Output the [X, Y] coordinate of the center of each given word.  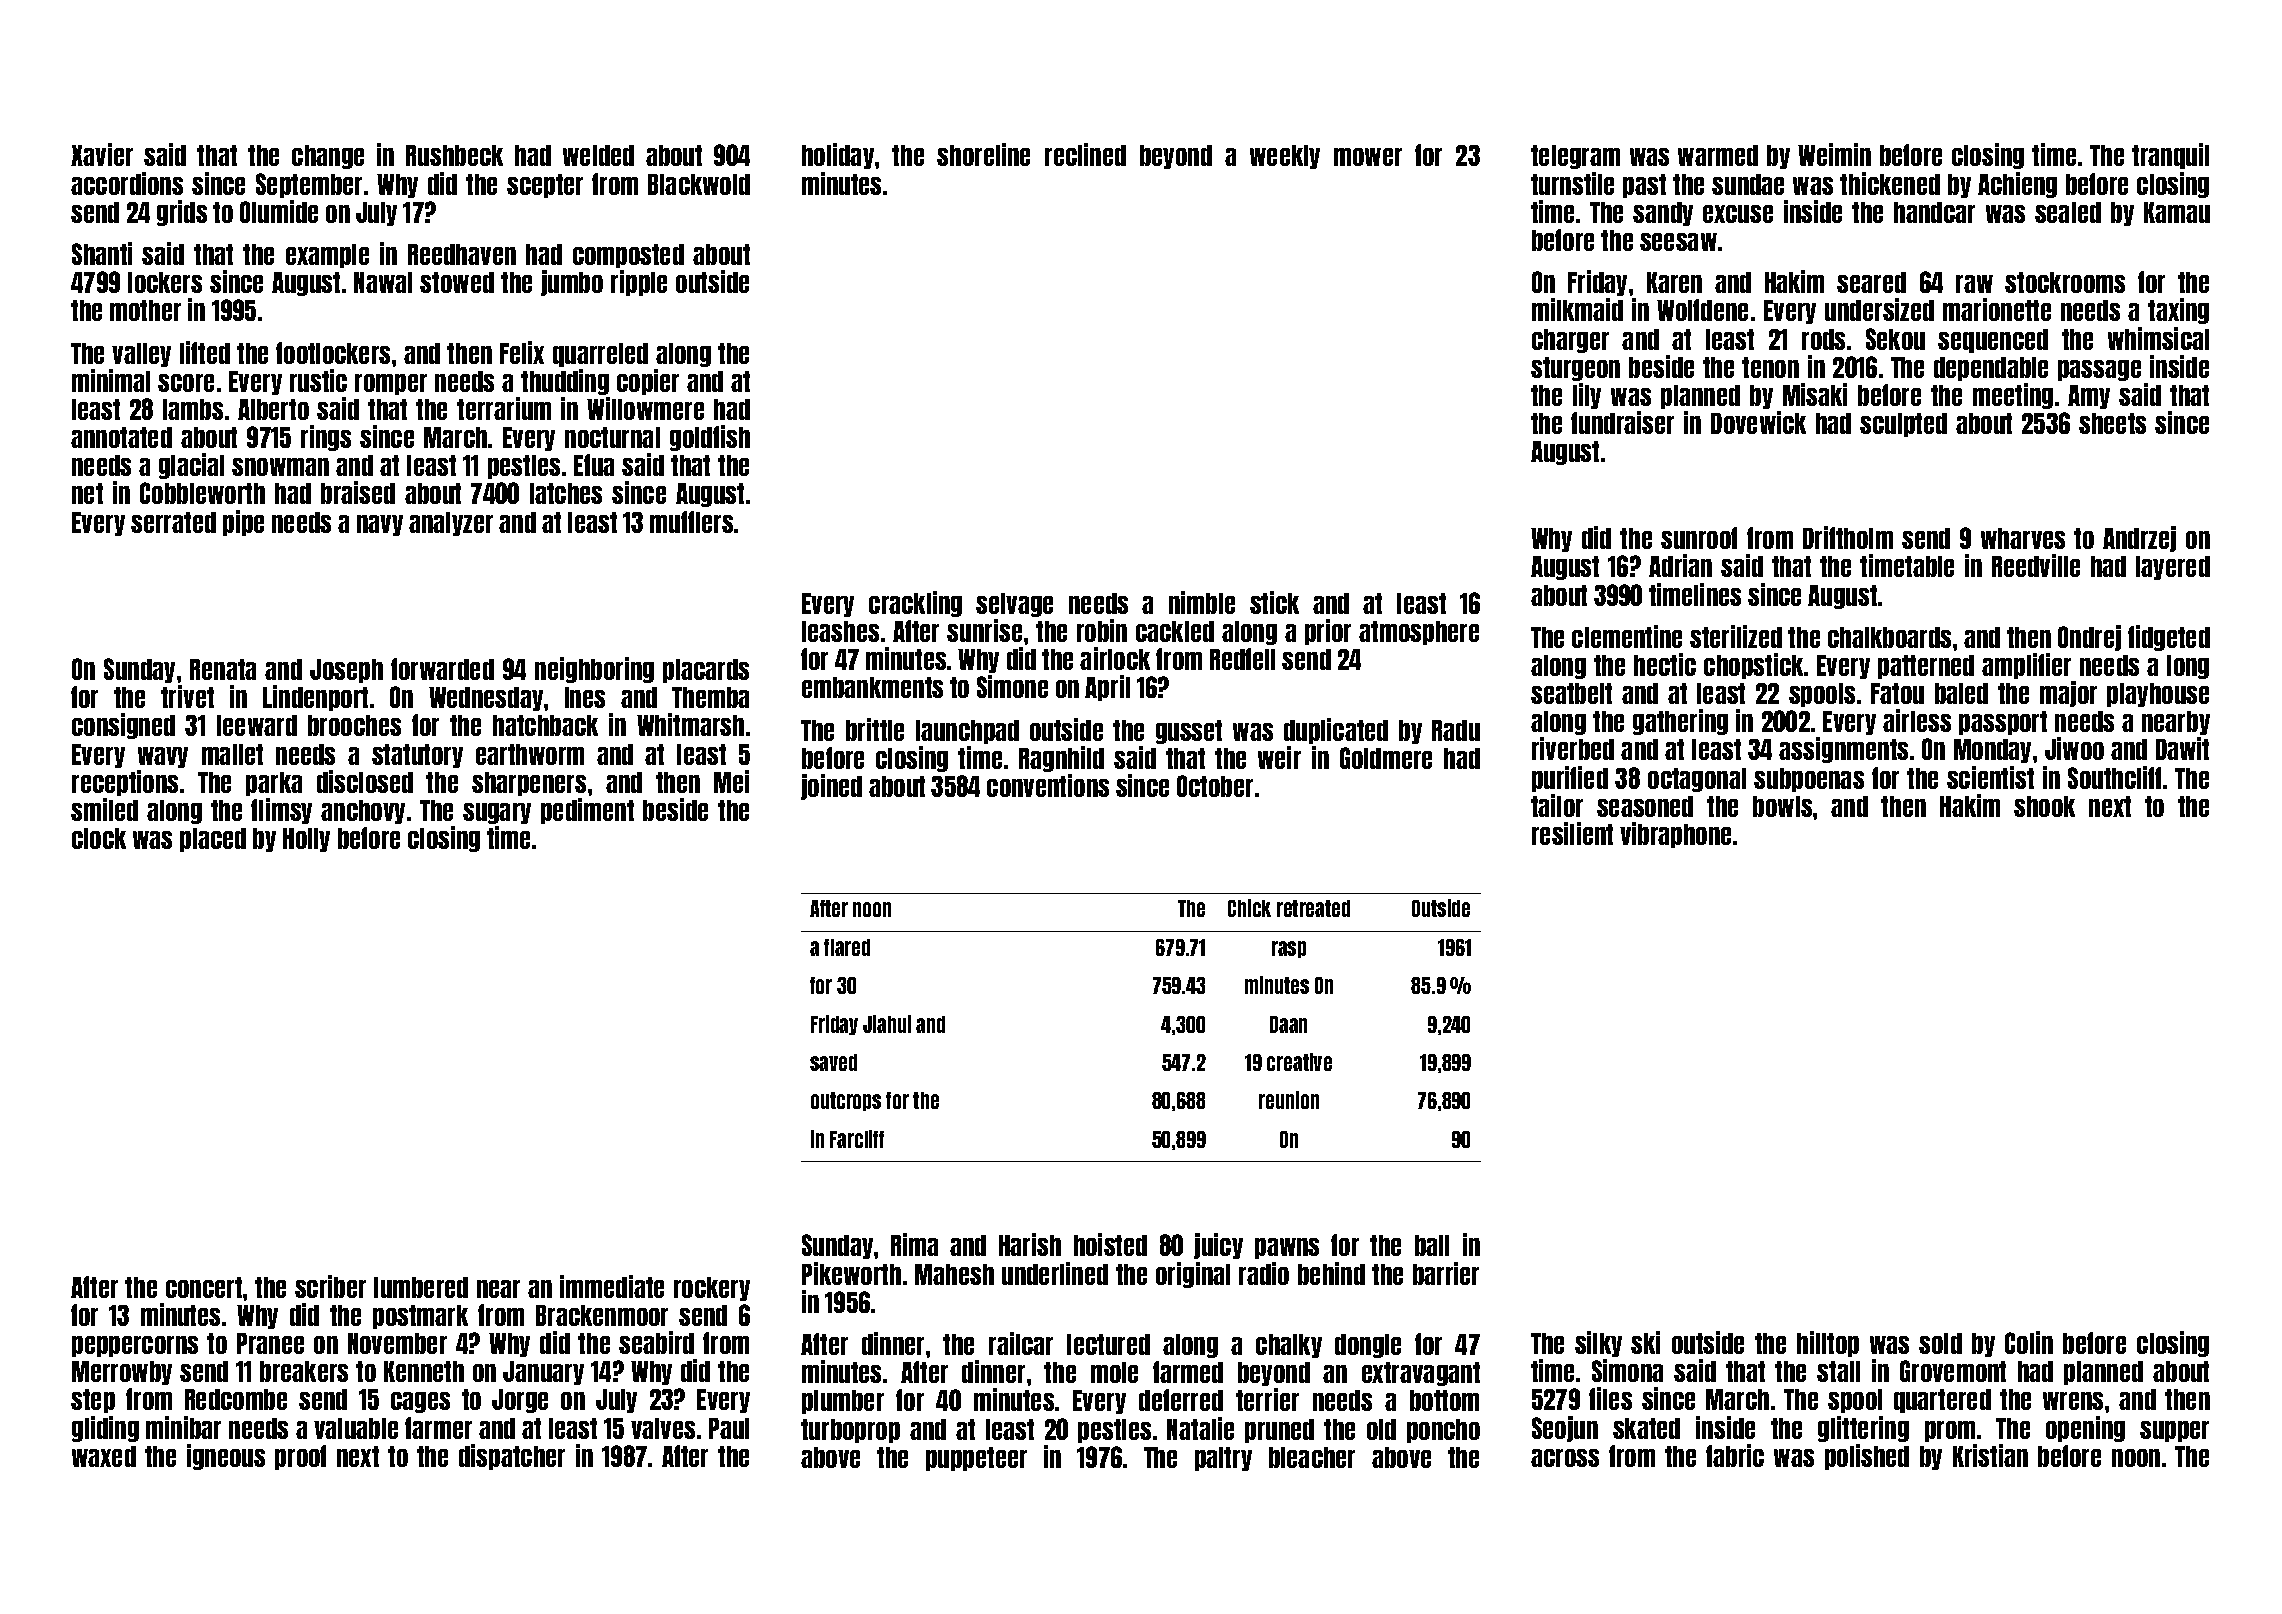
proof [300, 1457]
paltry [1223, 1459]
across [1565, 1458]
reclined [1085, 154]
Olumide [279, 211]
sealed [2068, 212]
